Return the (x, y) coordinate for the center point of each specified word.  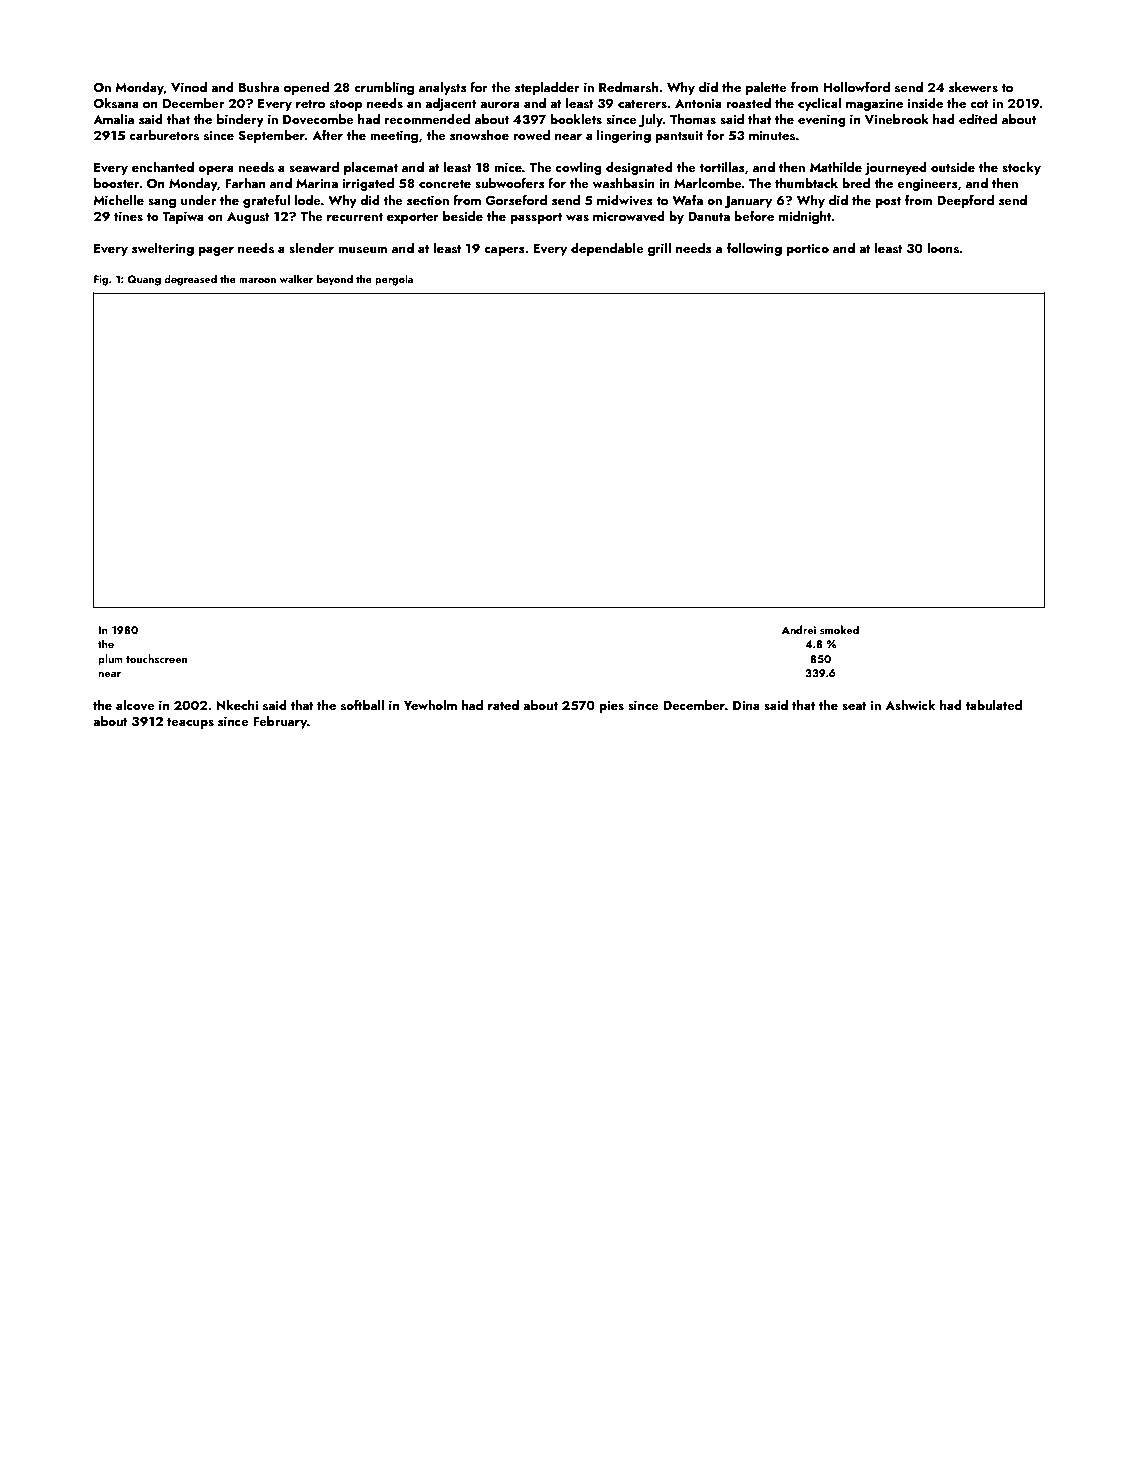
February (280, 722)
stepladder (547, 88)
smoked (839, 629)
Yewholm (430, 705)
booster (117, 183)
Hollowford (856, 86)
